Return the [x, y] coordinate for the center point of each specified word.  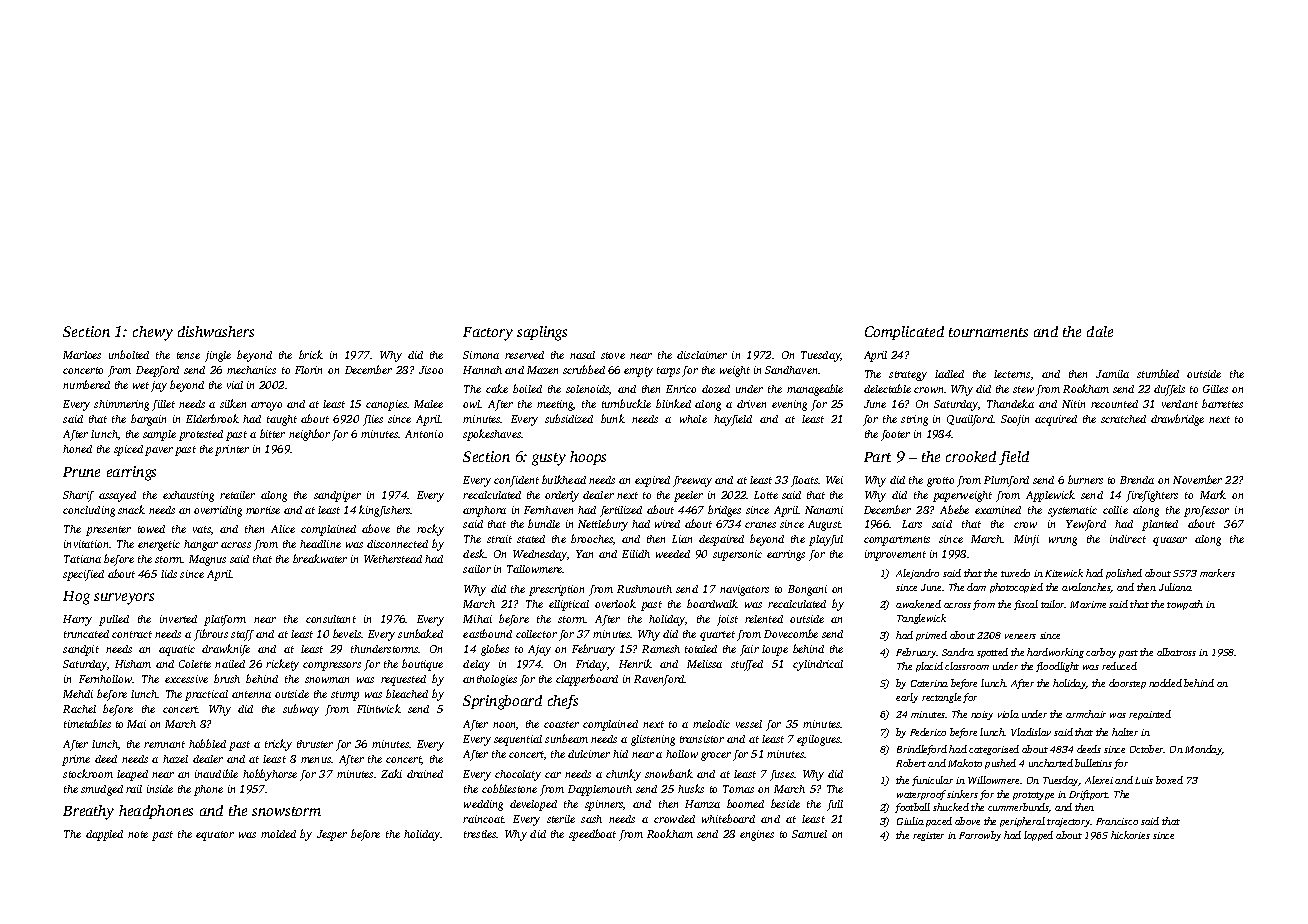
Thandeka [1010, 403]
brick [311, 354]
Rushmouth [644, 589]
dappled [104, 835]
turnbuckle [626, 403]
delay [476, 665]
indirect [1128, 539]
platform [225, 620]
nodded [1165, 683]
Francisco [1117, 821]
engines [757, 835]
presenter [108, 531]
